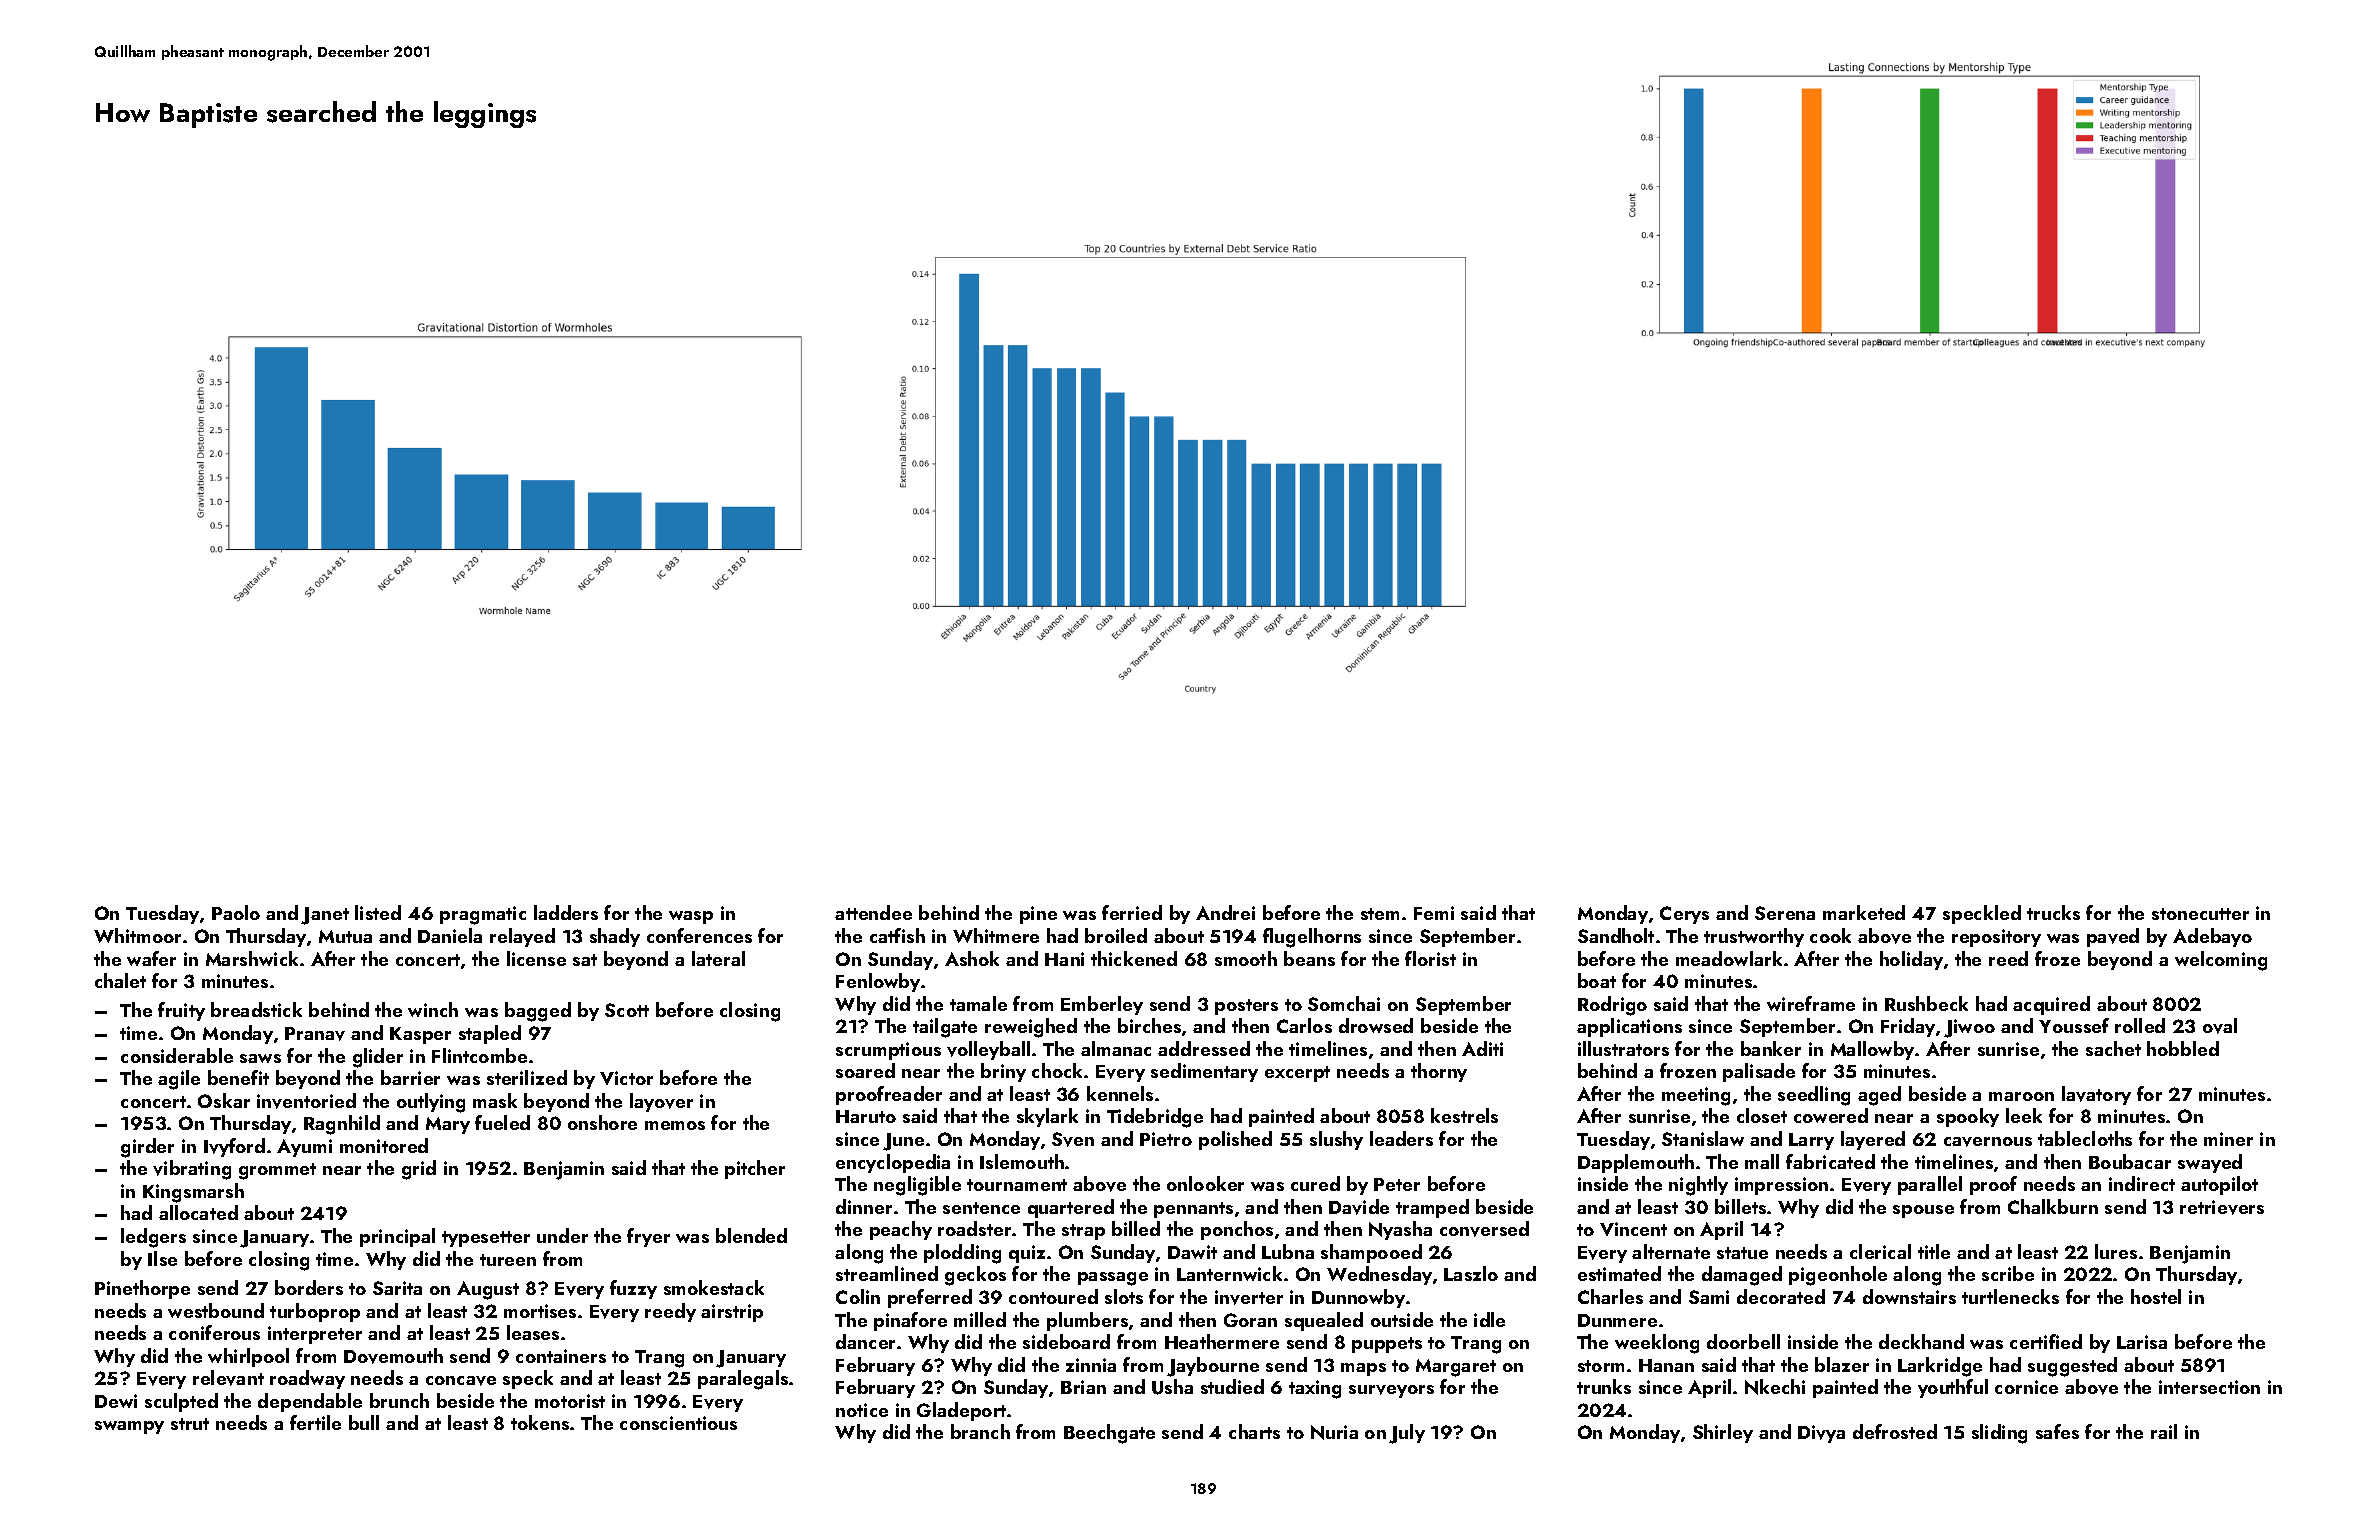 The image size is (2380, 1540). I want to click on Larisa, so click(2142, 1342).
